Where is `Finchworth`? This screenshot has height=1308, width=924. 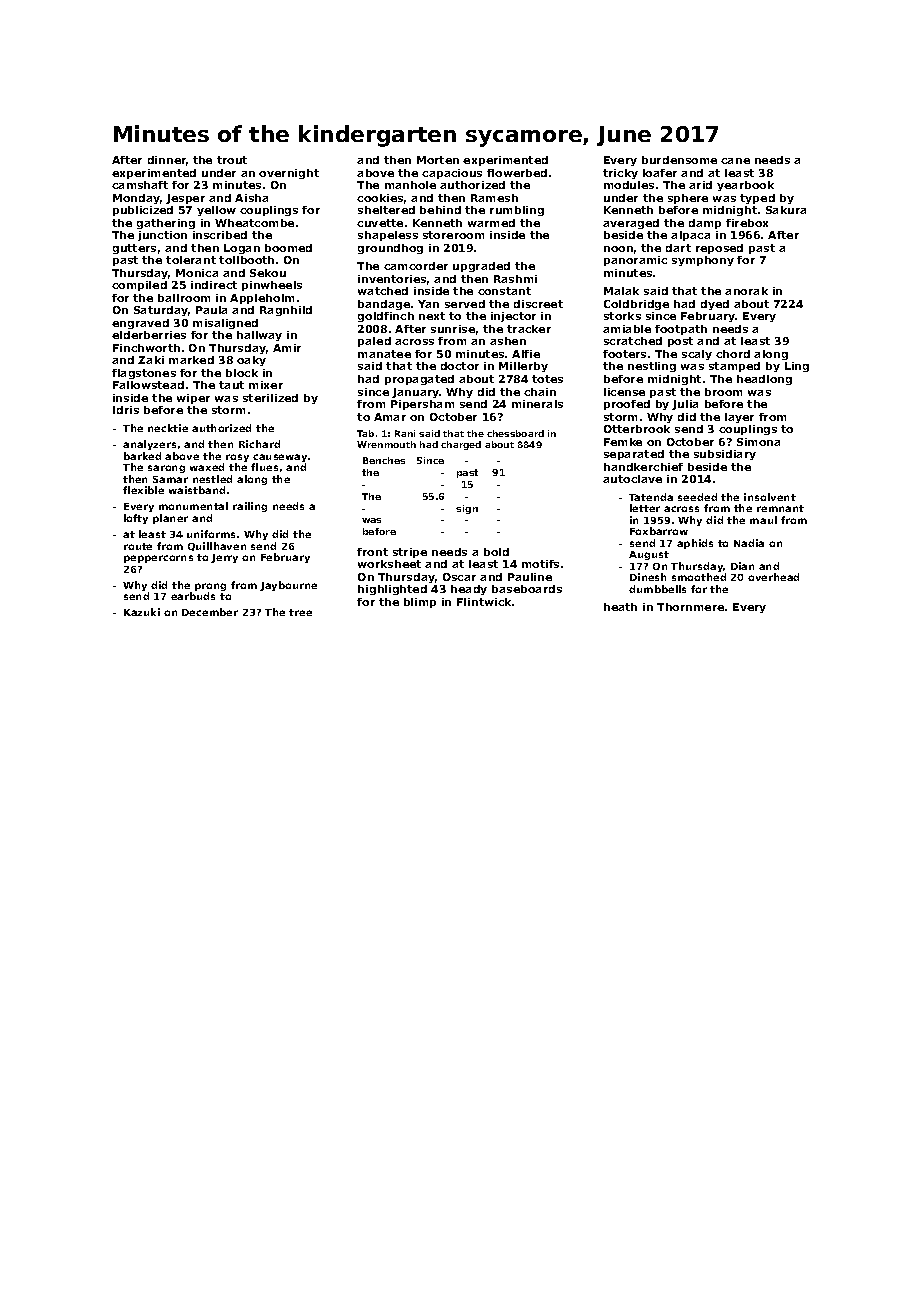
Finchworth is located at coordinates (146, 348).
